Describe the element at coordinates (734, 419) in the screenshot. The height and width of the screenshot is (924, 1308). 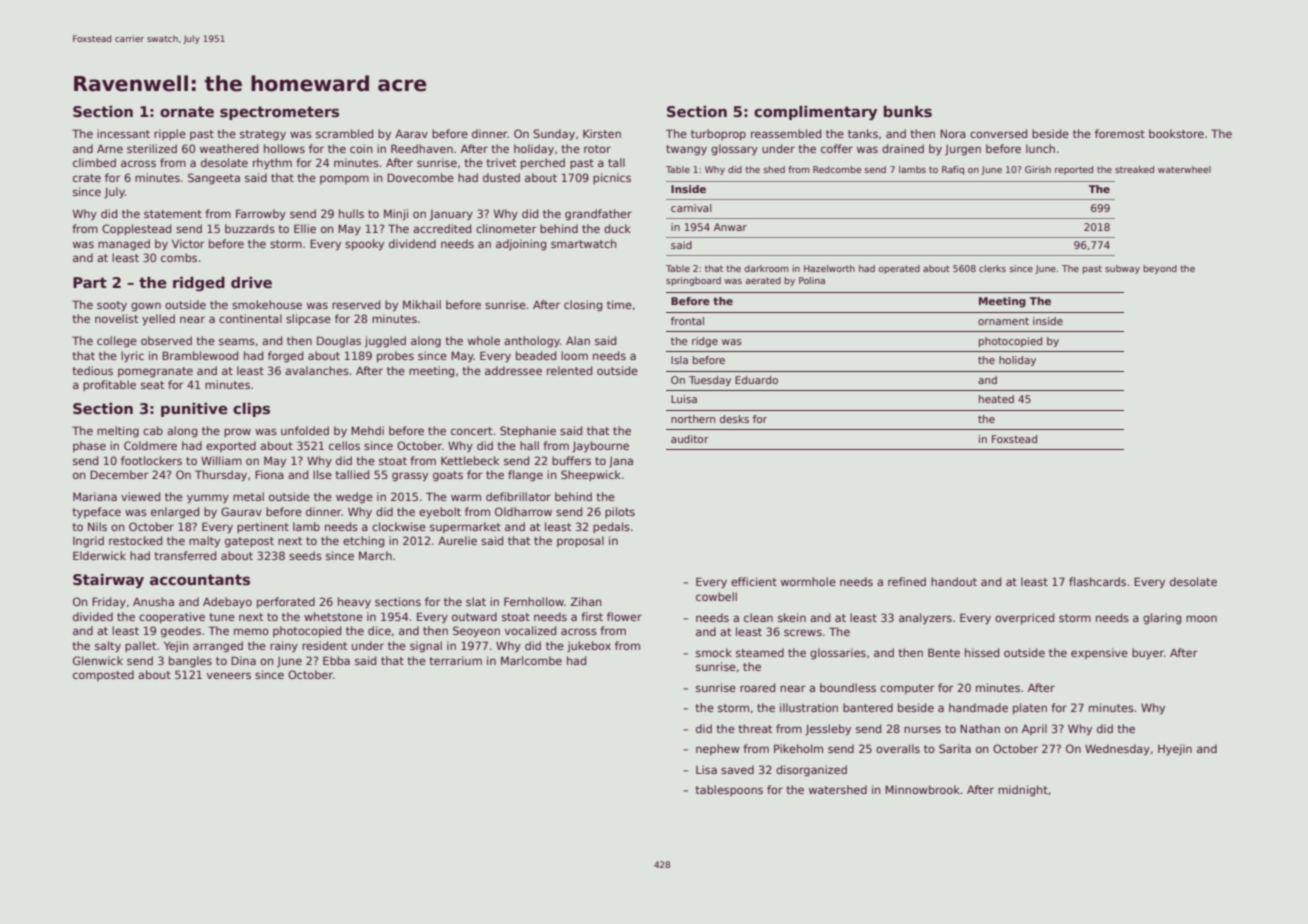
I see `desks` at that location.
